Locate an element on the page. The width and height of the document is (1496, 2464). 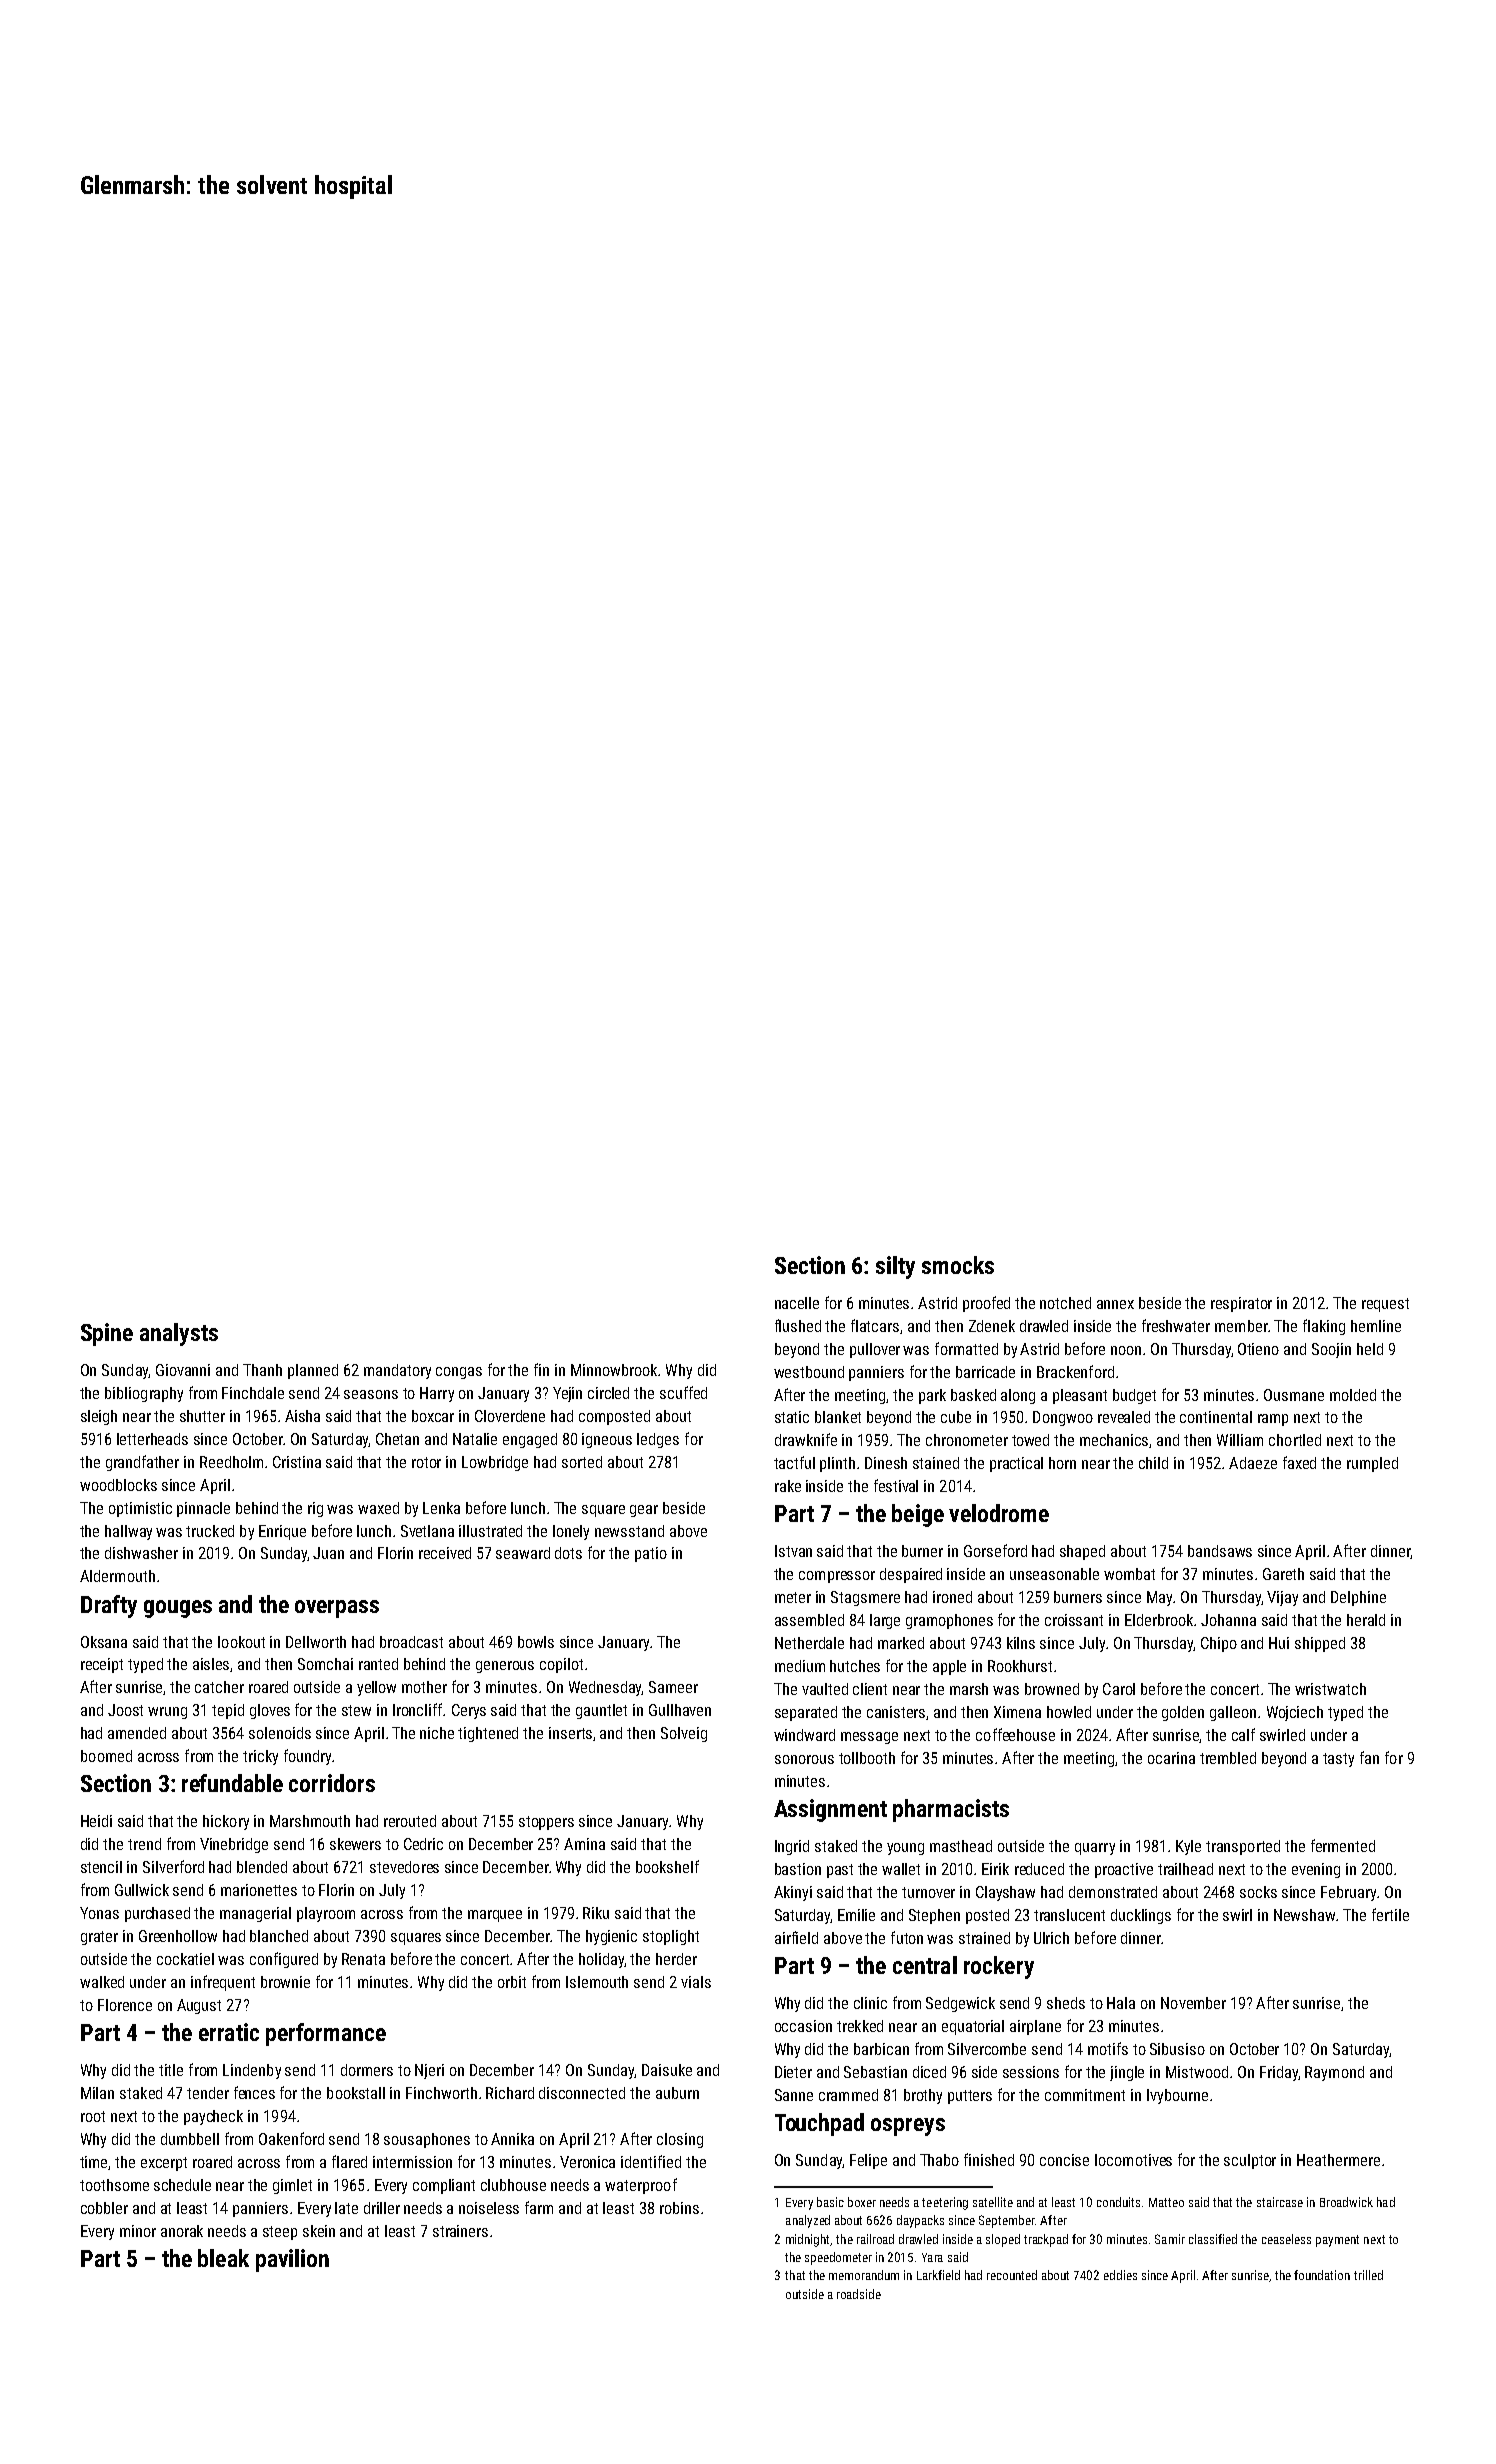
Solveig is located at coordinates (684, 1734).
